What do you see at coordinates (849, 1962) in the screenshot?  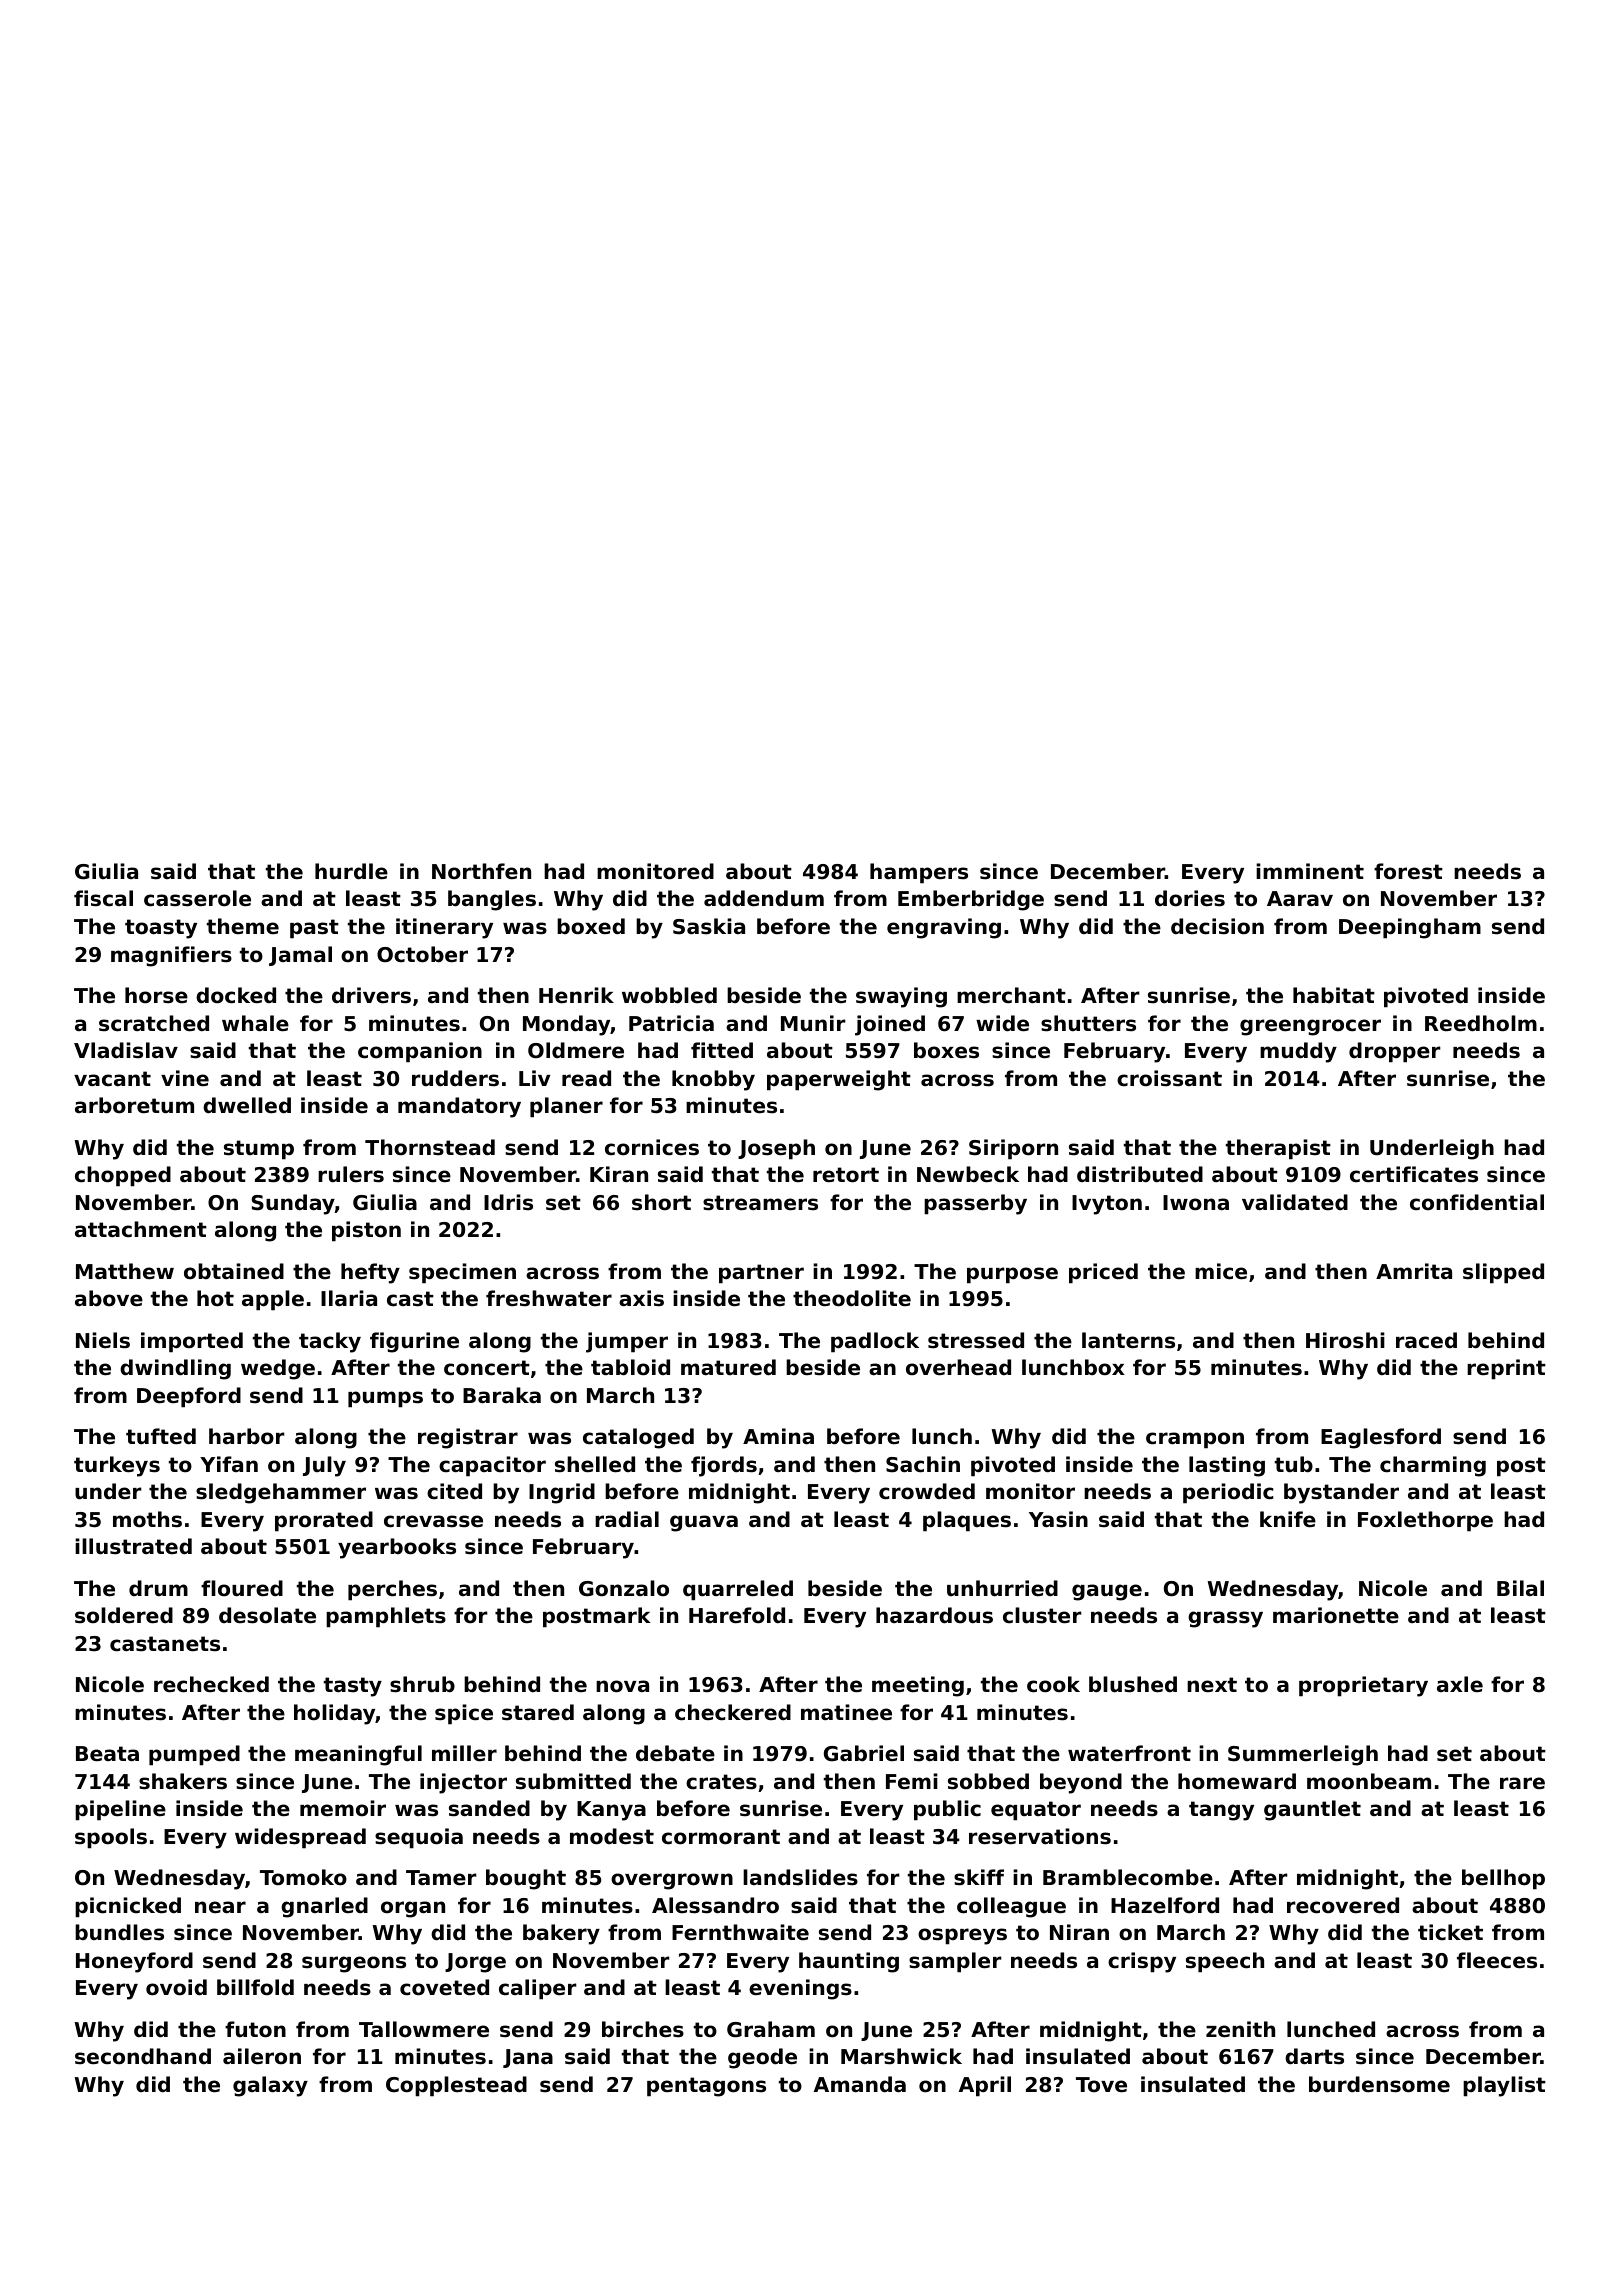 I see `haunting` at bounding box center [849, 1962].
